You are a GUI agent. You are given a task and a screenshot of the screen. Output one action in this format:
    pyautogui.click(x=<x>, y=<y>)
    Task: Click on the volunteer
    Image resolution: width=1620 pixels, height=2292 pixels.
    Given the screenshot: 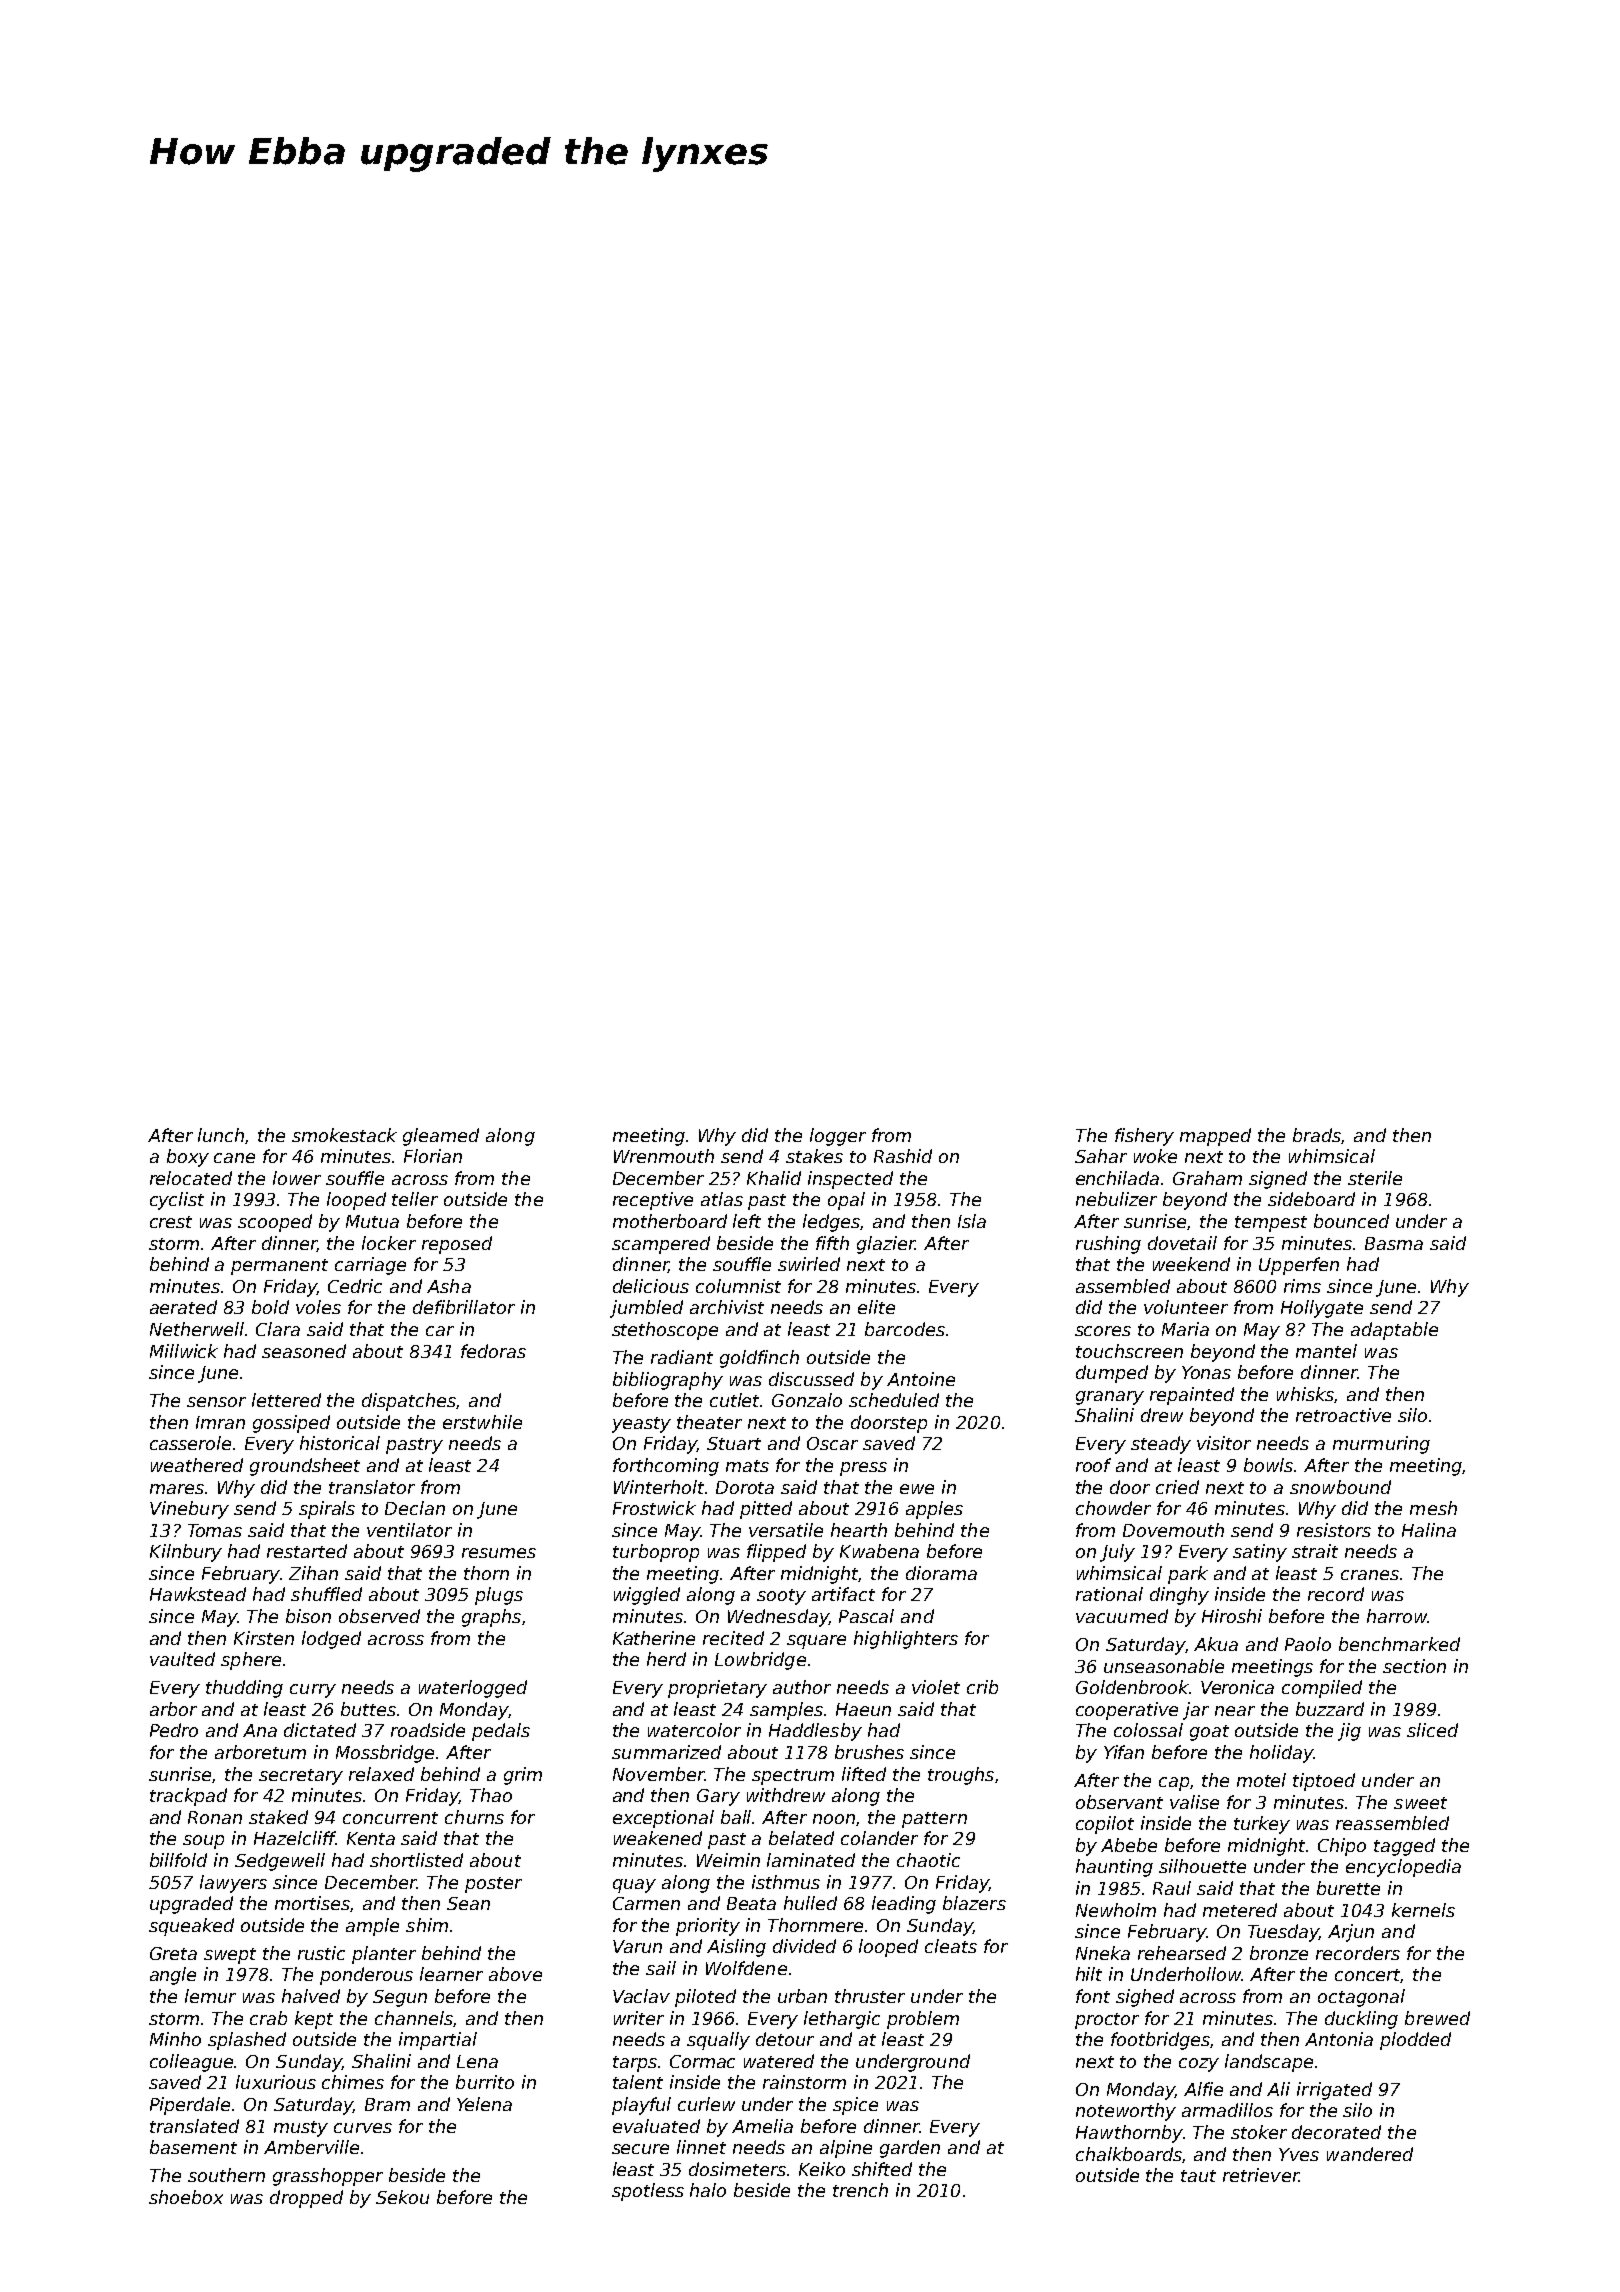 What is the action you would take?
    pyautogui.click(x=1186, y=1307)
